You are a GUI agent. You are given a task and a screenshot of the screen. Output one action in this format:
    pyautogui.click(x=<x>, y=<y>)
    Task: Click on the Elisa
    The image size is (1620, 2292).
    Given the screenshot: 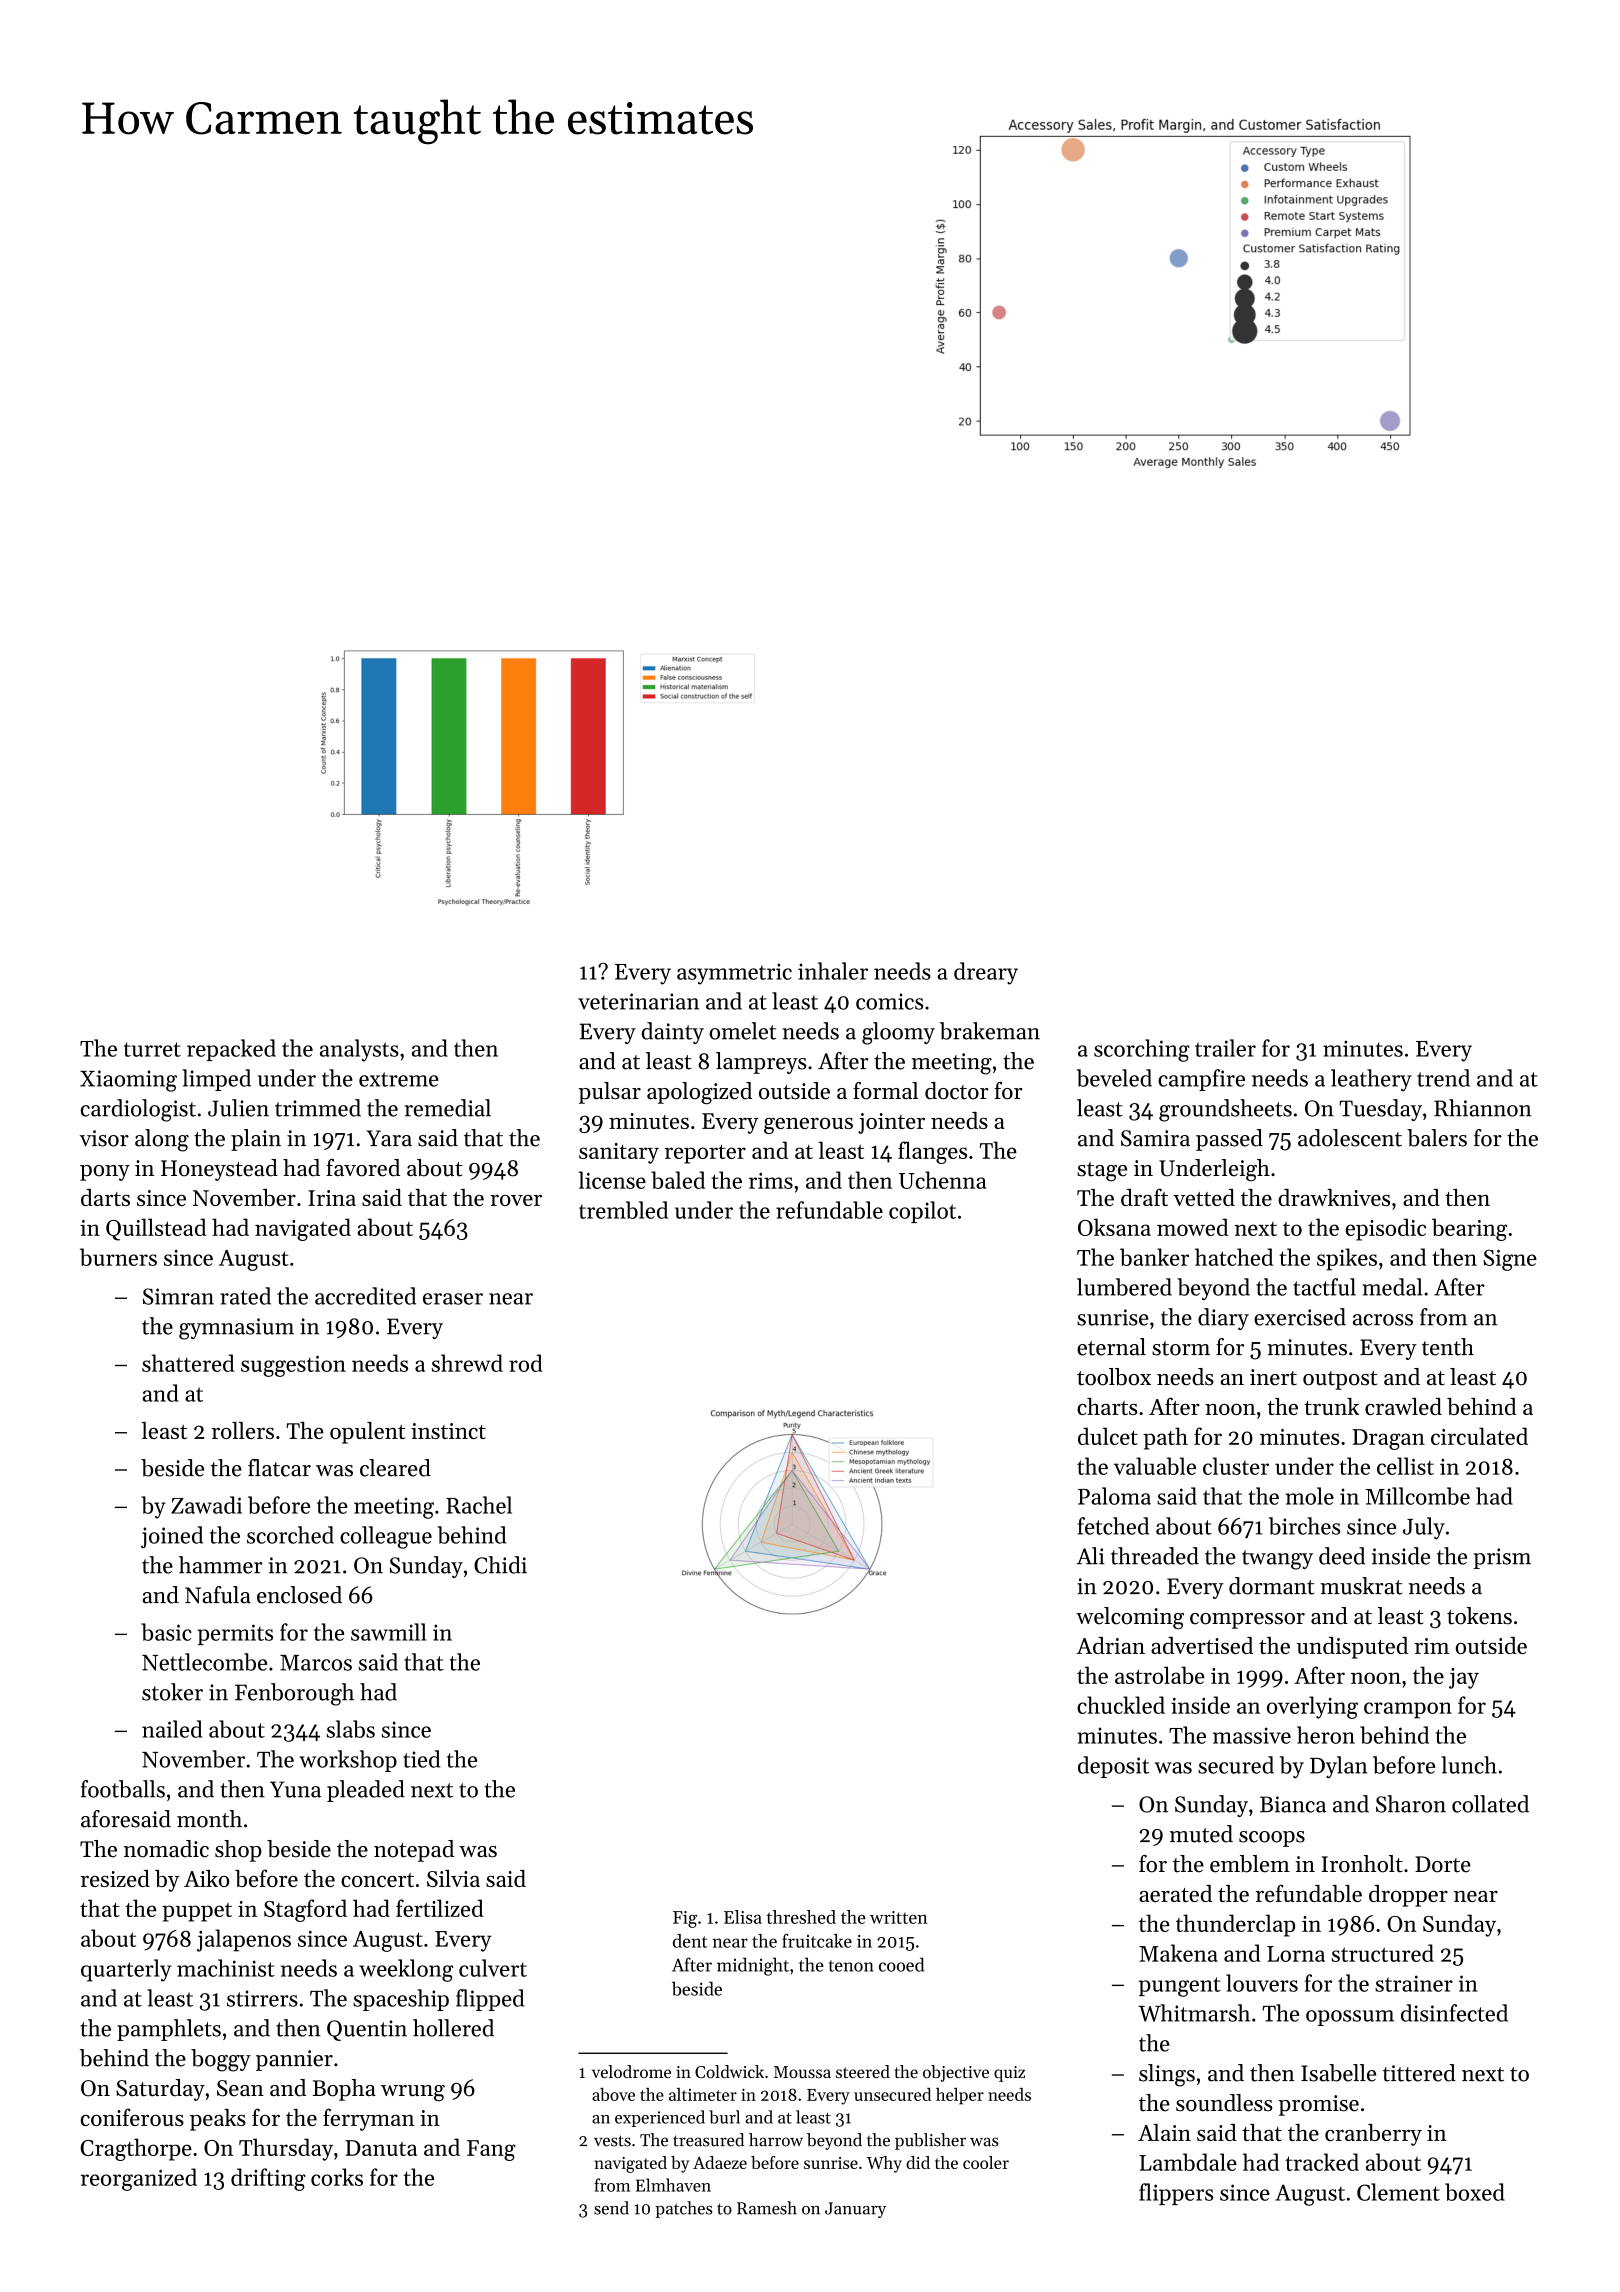 What is the action you would take?
    pyautogui.click(x=743, y=1917)
